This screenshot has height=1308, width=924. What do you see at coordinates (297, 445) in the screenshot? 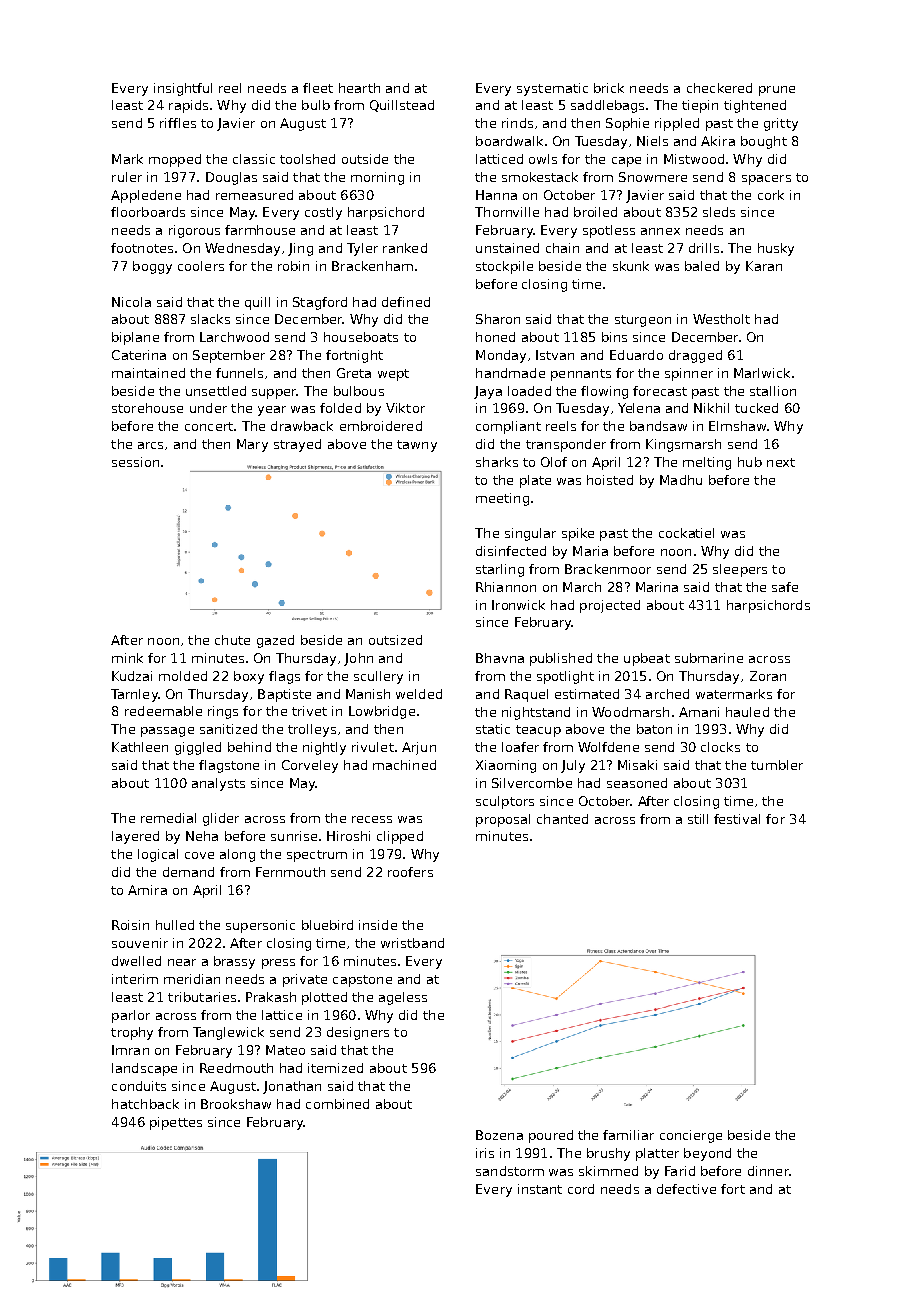
I see `strayed` at bounding box center [297, 445].
